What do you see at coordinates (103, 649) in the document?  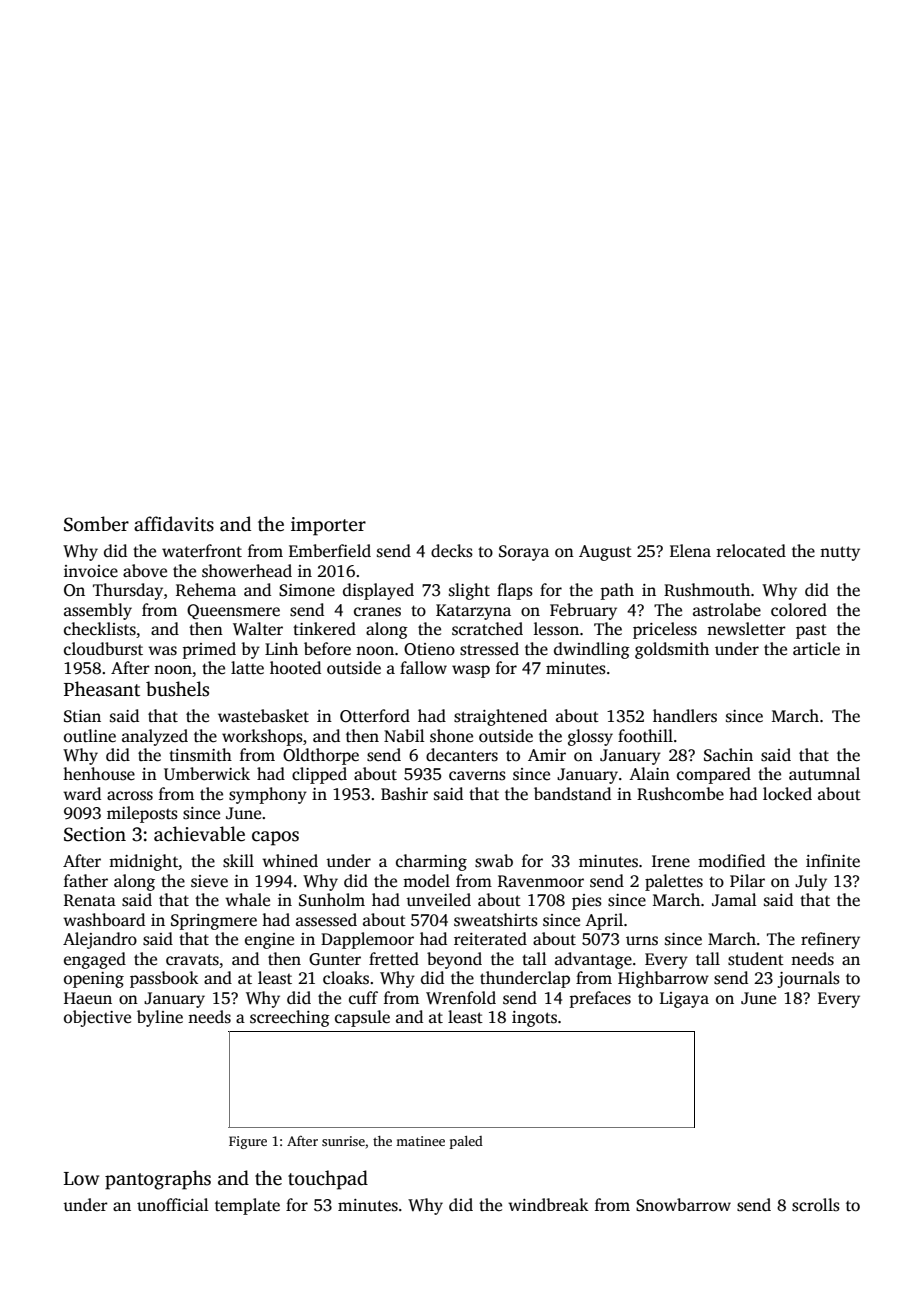 I see `cloudburst` at bounding box center [103, 649].
